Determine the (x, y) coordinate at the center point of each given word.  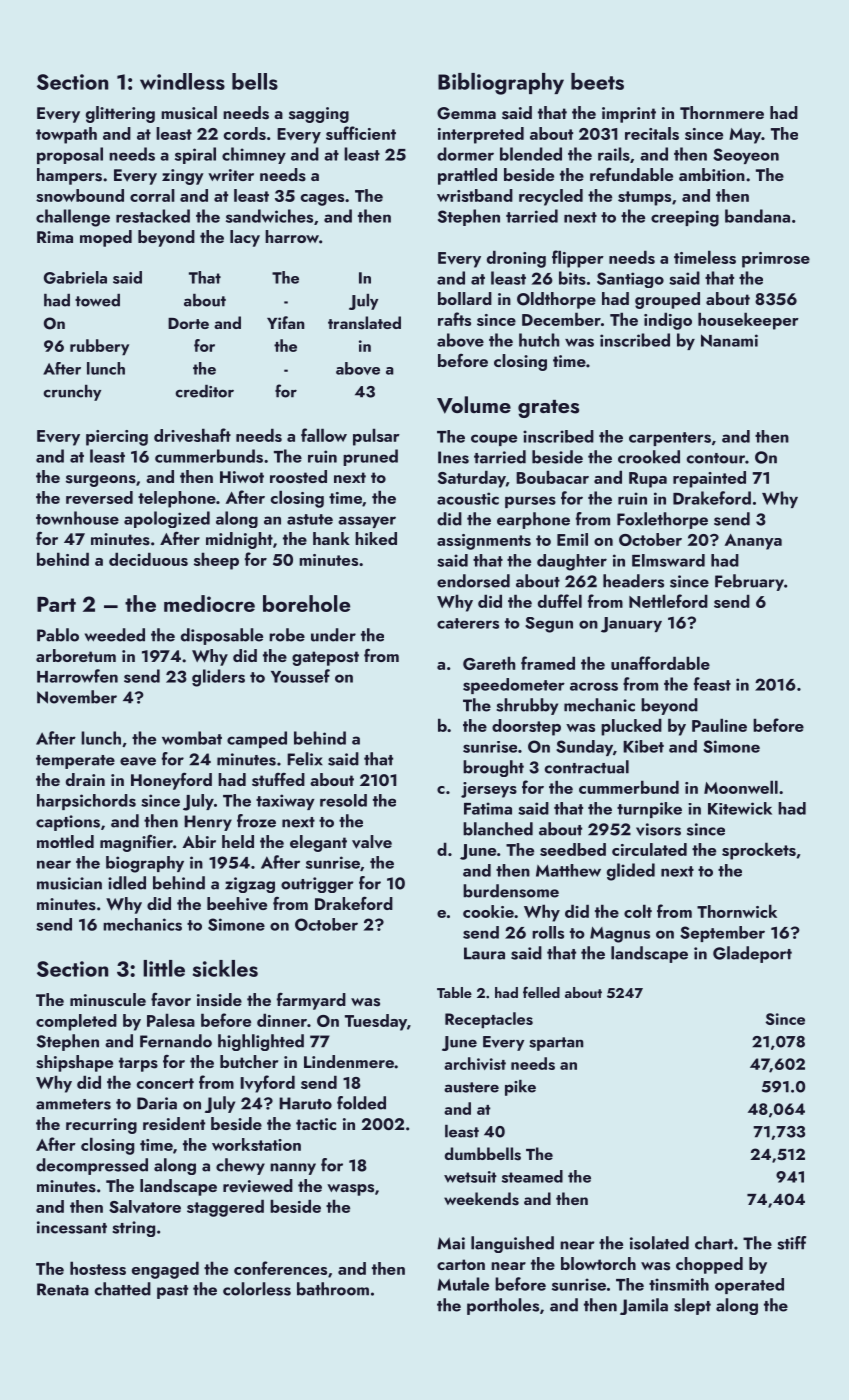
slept (692, 1306)
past (172, 1292)
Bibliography (501, 84)
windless (182, 81)
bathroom (333, 1289)
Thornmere (722, 112)
